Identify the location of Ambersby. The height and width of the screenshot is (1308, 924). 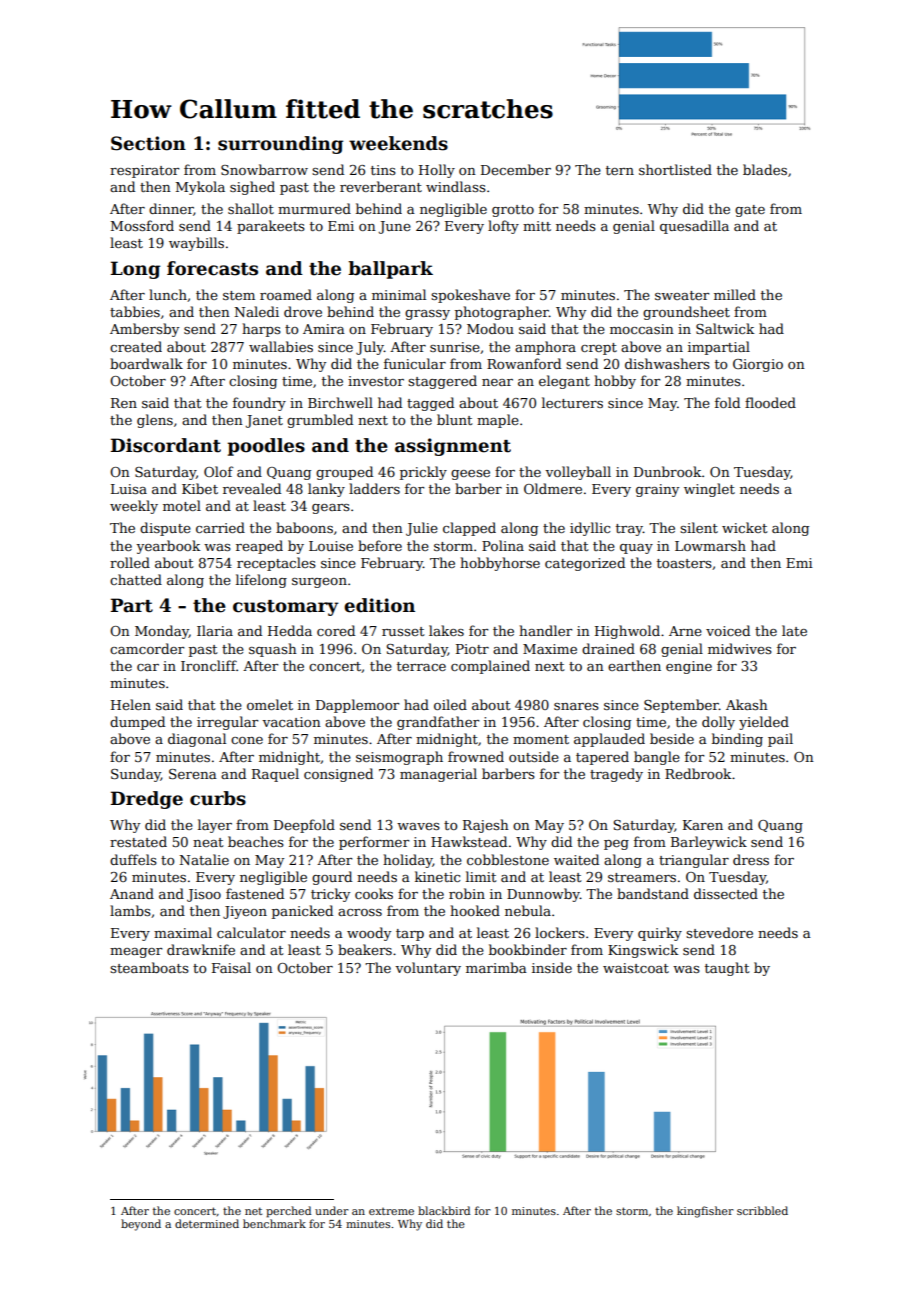
(144, 330).
